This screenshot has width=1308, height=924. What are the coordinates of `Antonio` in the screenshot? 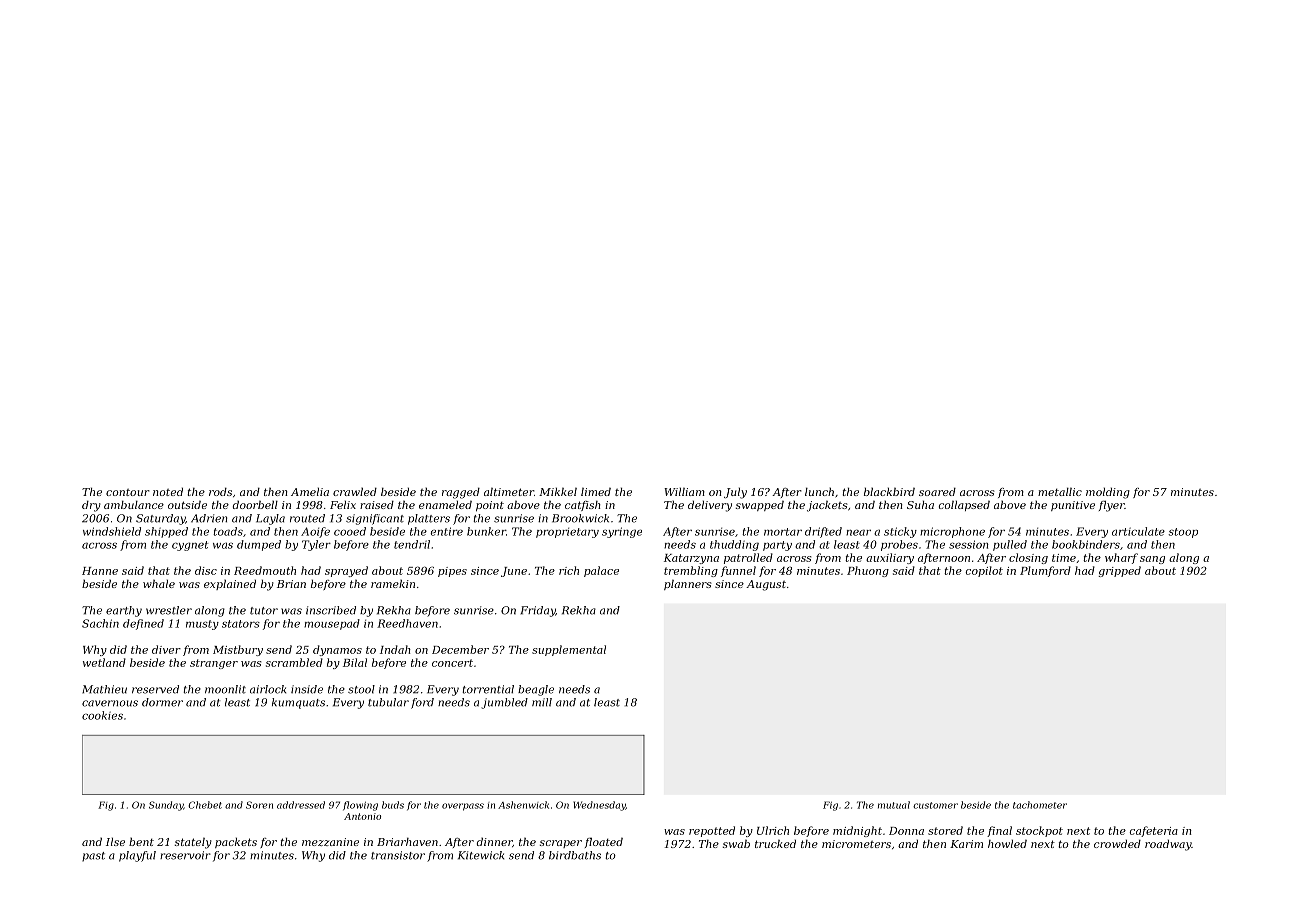 It's located at (362, 816).
